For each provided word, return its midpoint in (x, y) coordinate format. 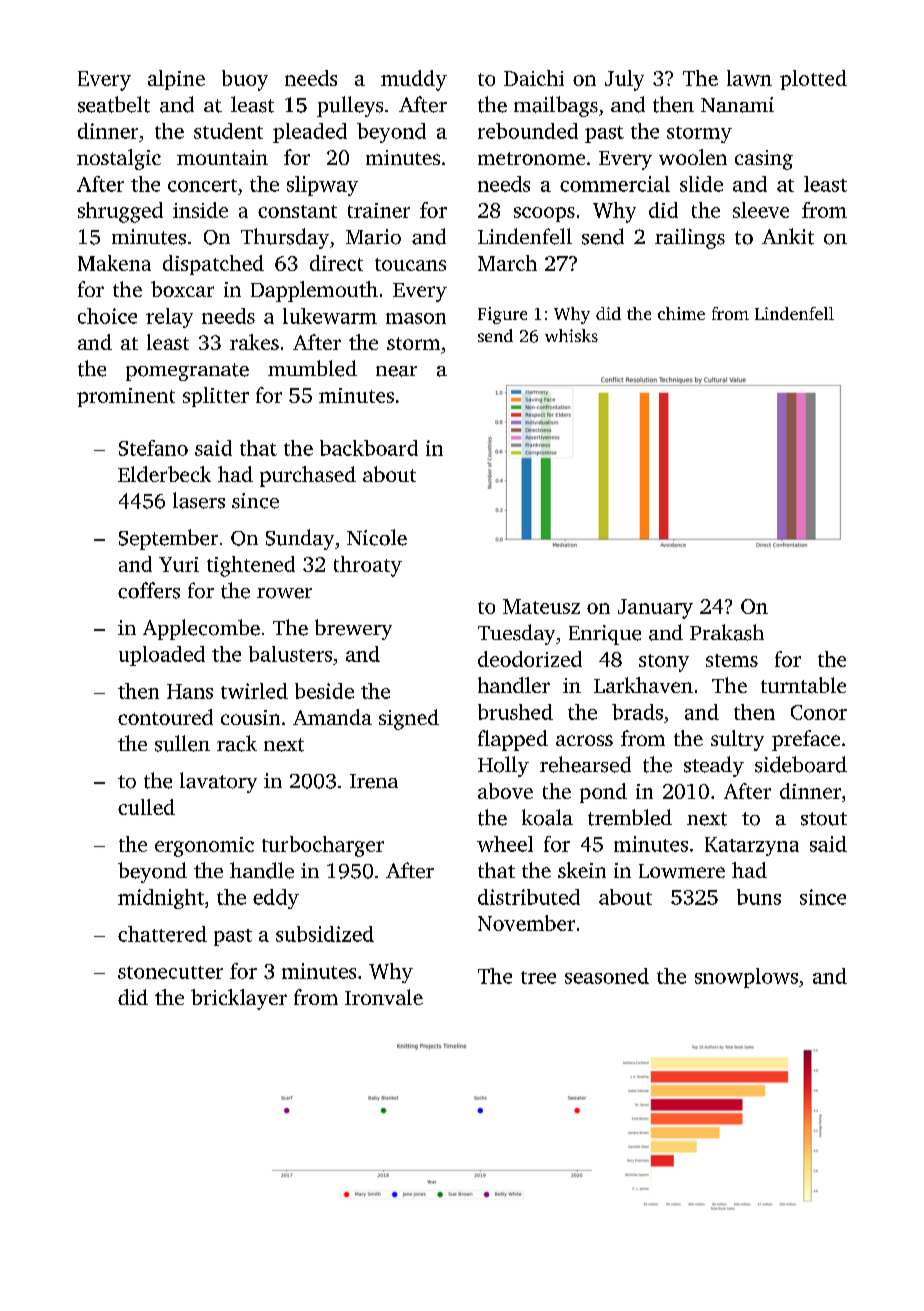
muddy (414, 80)
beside (324, 691)
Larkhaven (643, 685)
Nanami (737, 105)
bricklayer (239, 999)
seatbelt (114, 104)
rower (284, 593)
